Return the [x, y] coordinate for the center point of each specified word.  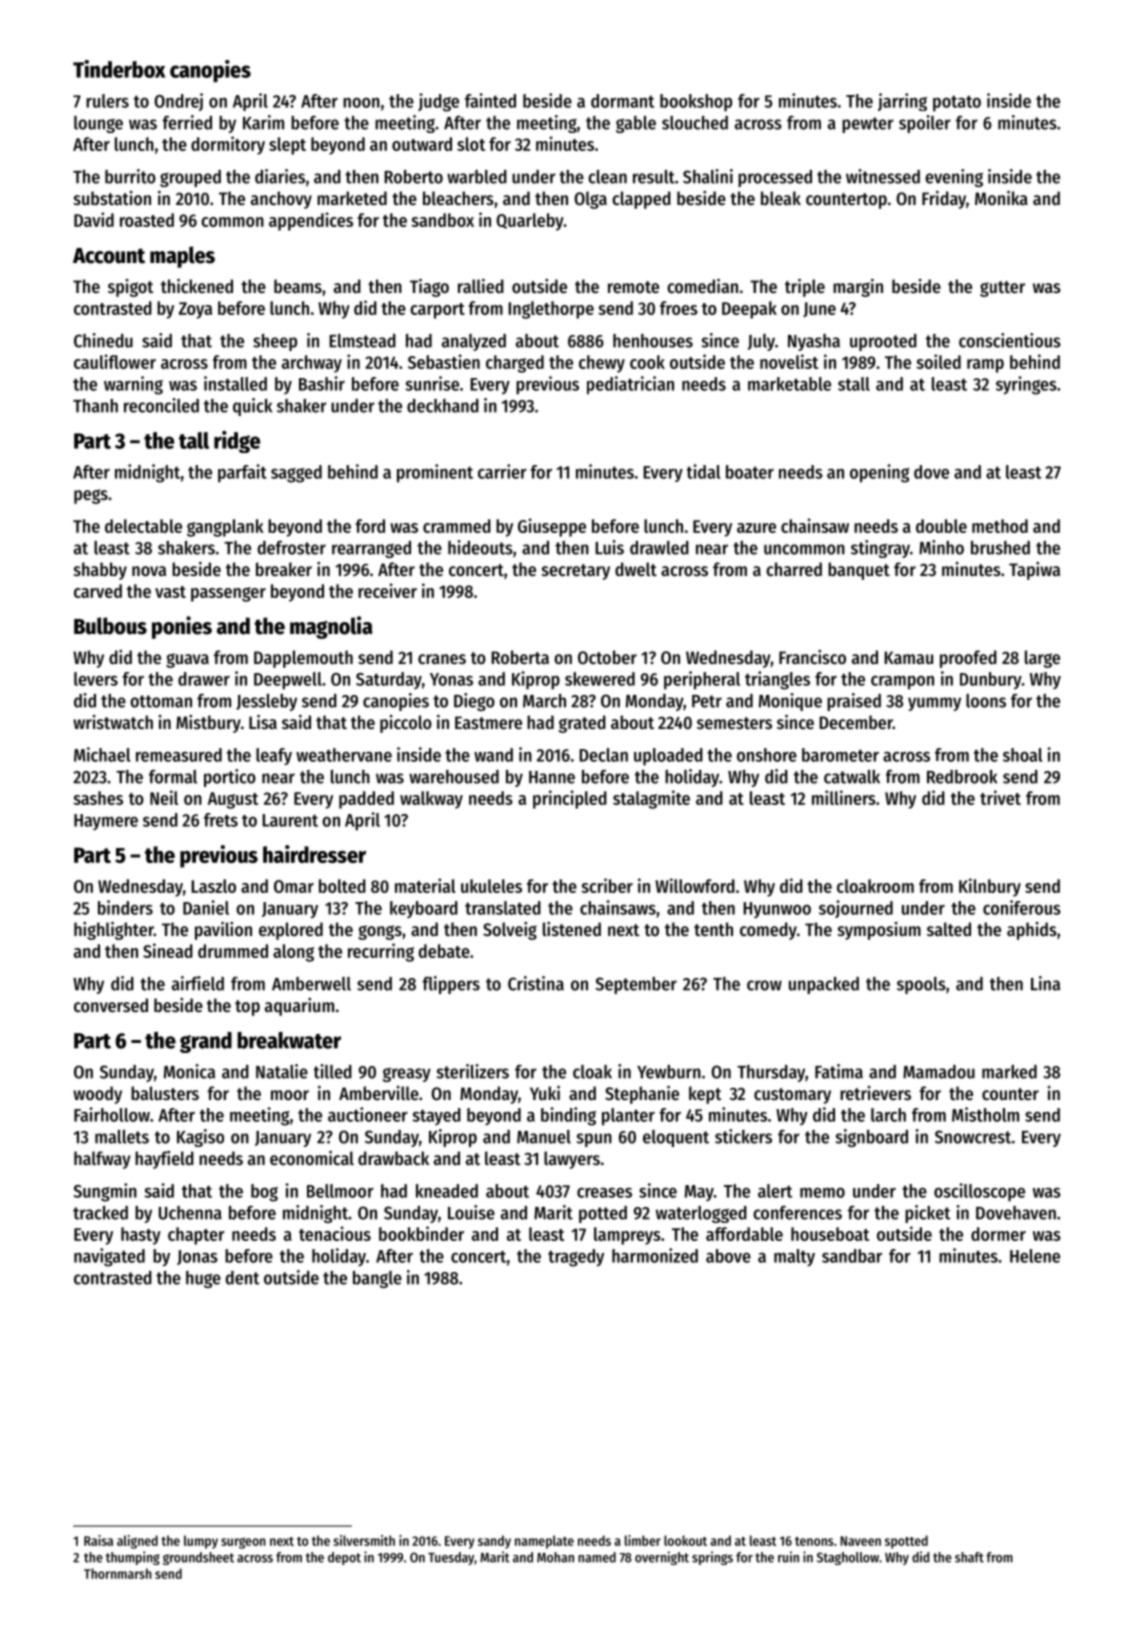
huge [203, 1279]
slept [287, 146]
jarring [902, 102]
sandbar [852, 1256]
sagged [296, 474]
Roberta [520, 657]
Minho [941, 547]
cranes [442, 659]
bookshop [696, 103]
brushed [1000, 548]
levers [96, 679]
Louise [471, 1212]
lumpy [201, 1542]
